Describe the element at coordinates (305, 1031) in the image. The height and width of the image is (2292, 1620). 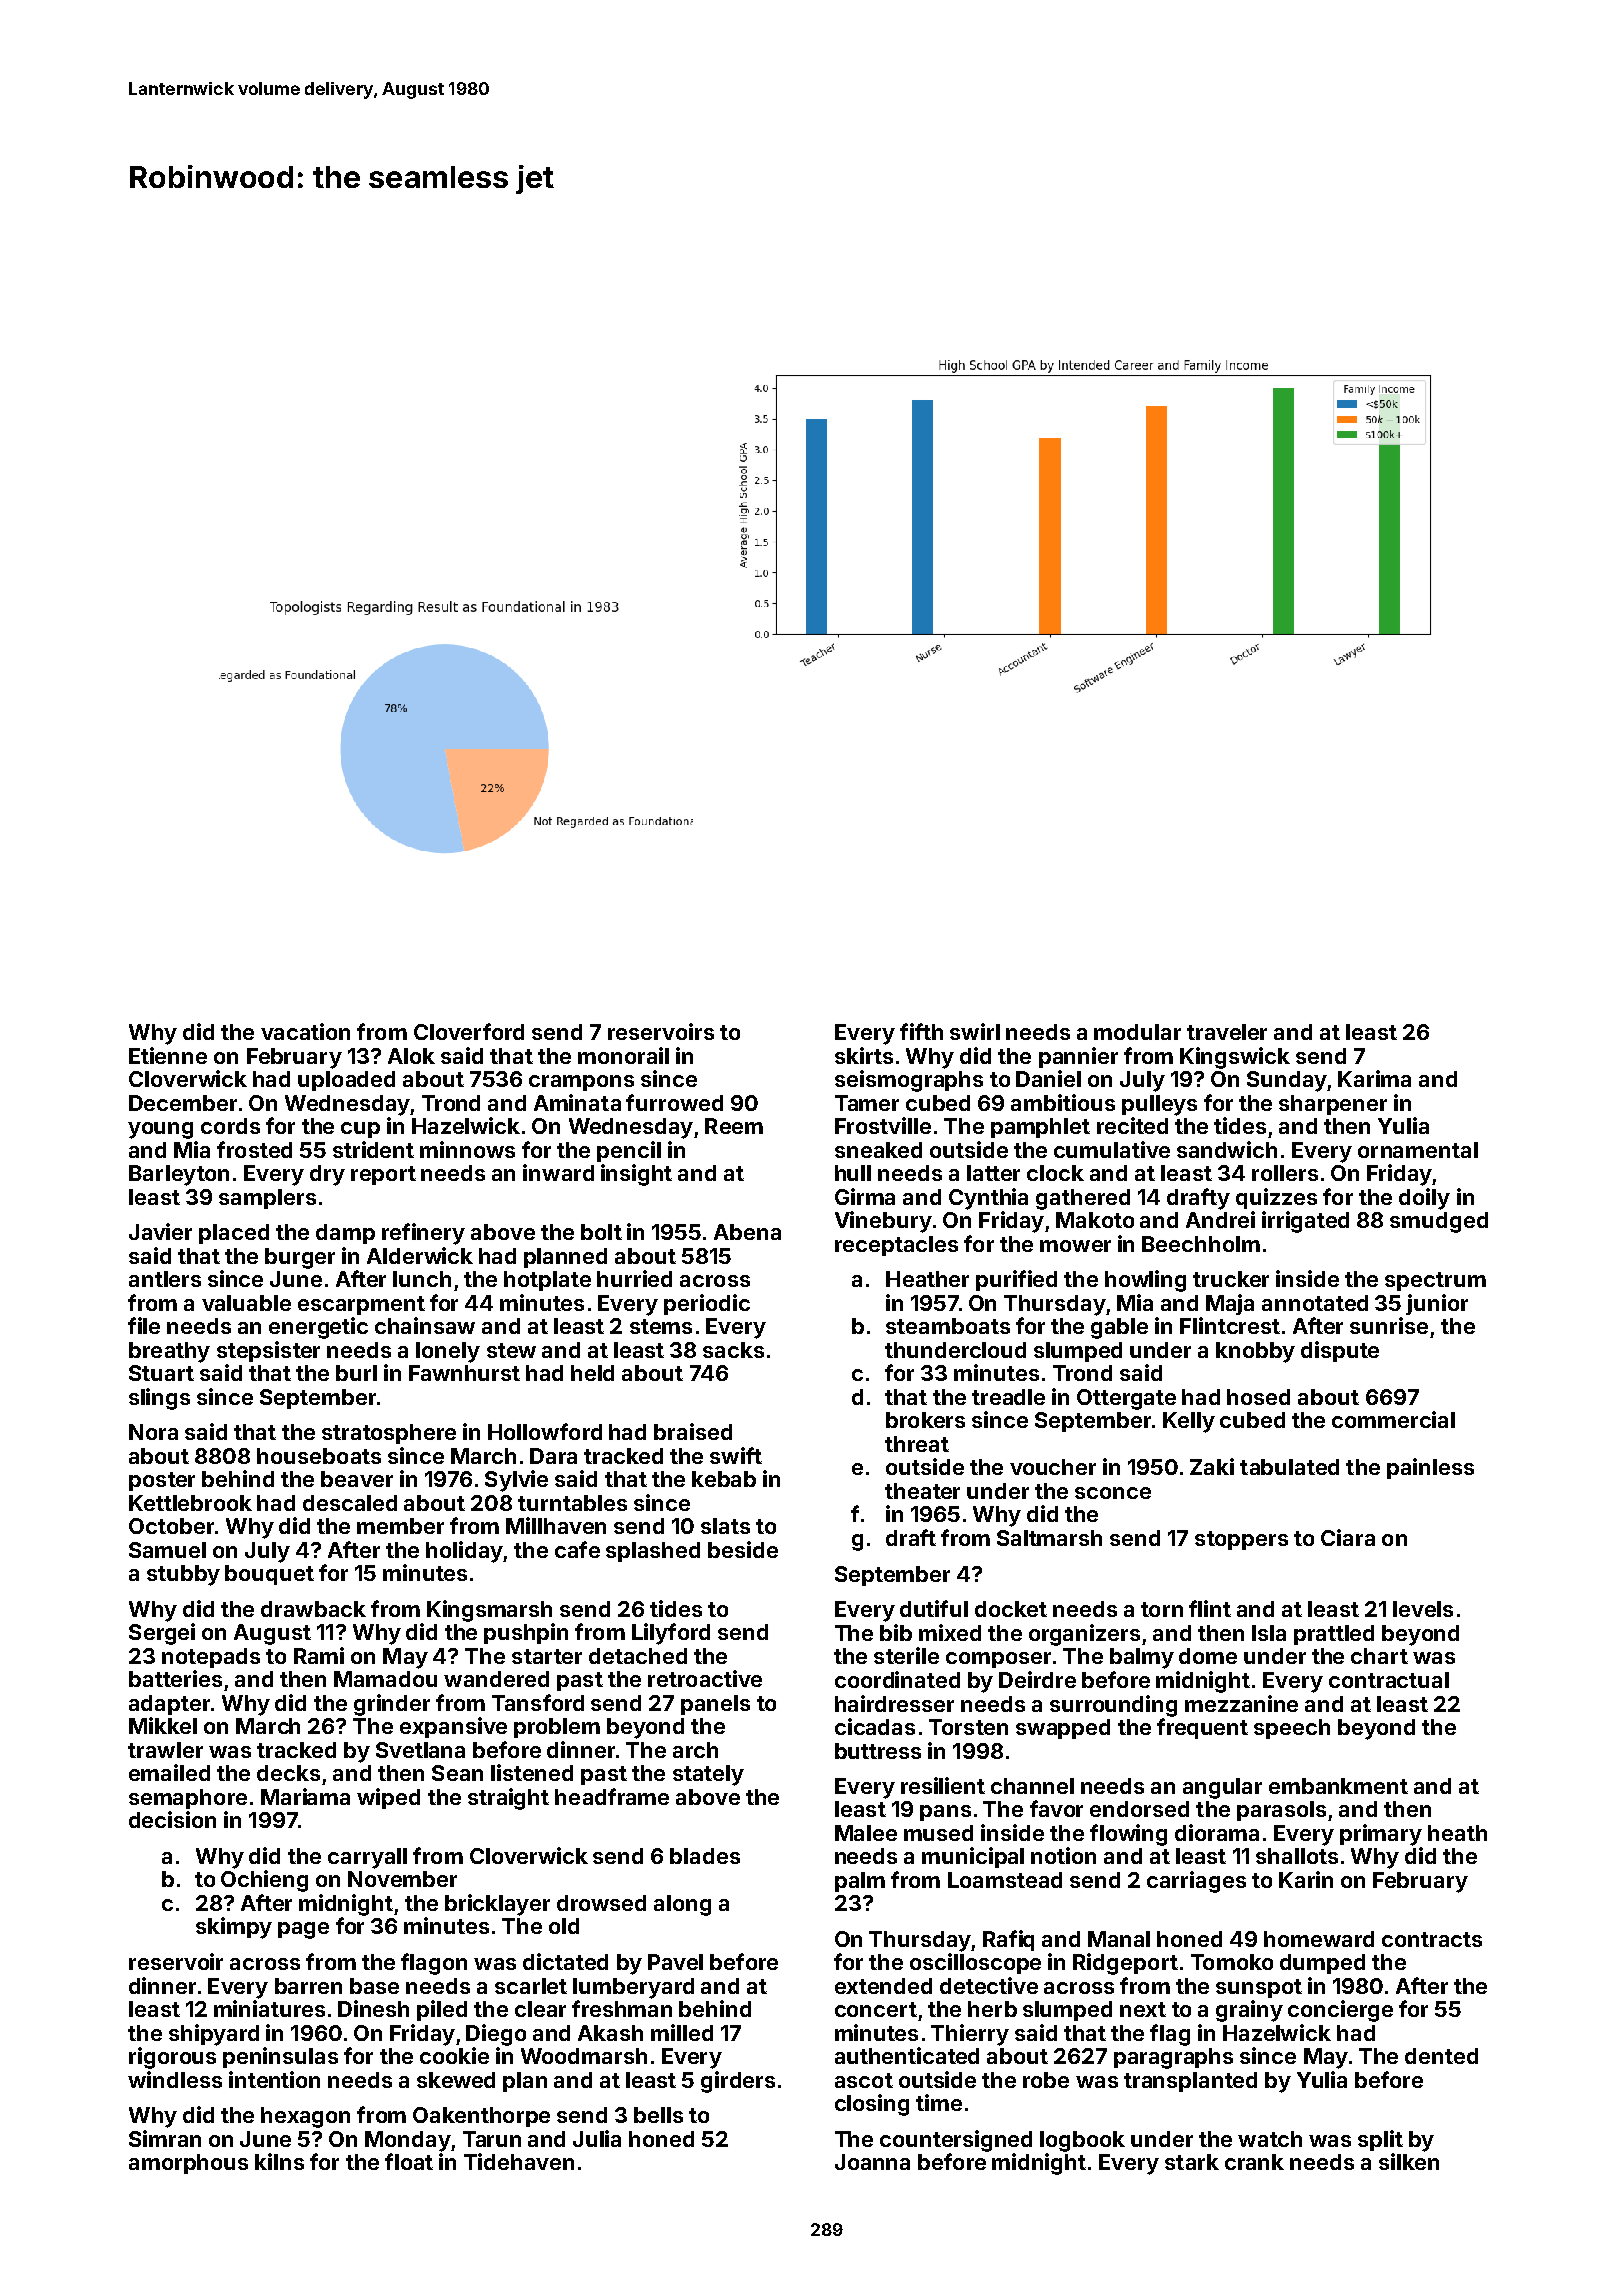
I see `vacation` at that location.
